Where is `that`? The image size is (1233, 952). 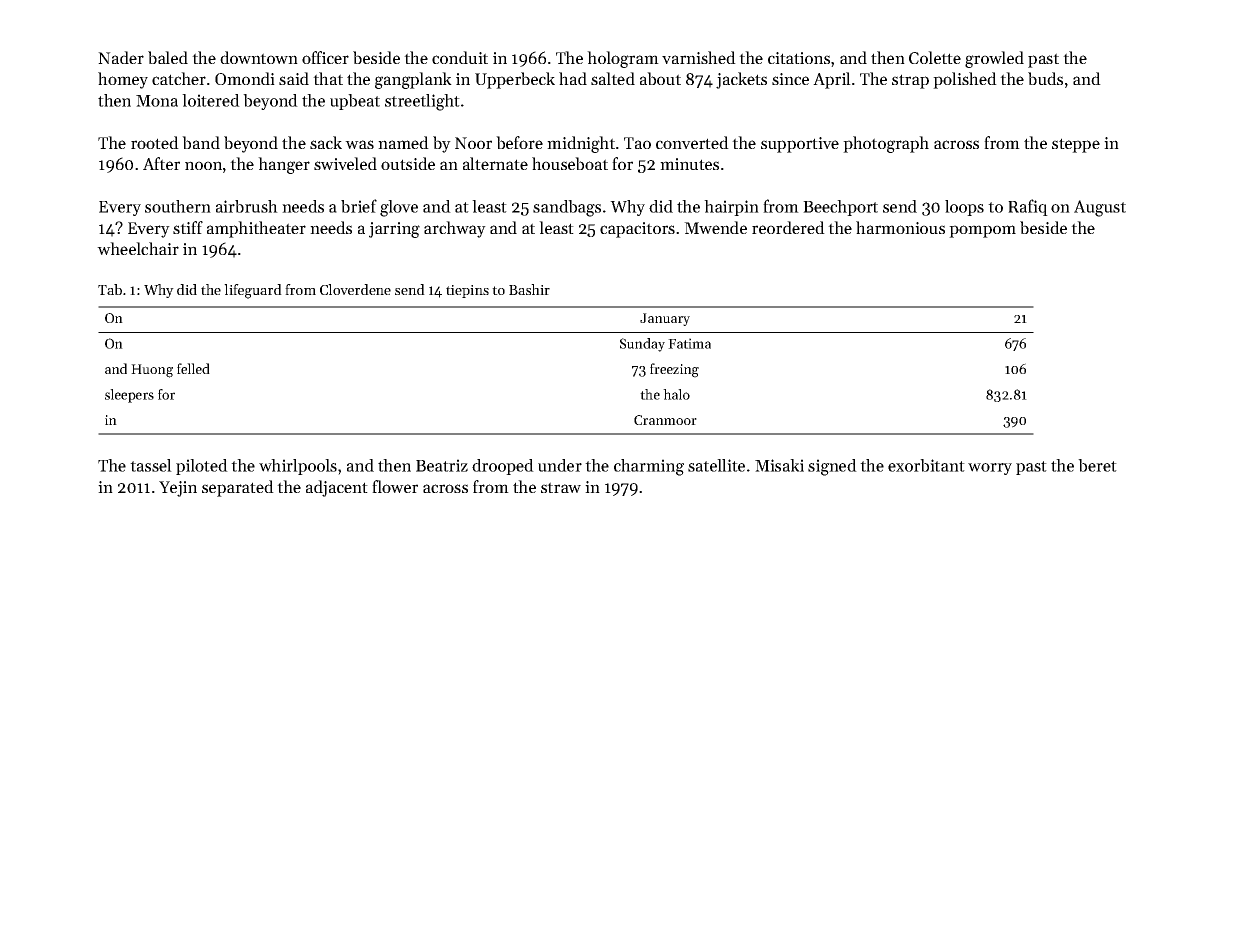 that is located at coordinates (328, 78).
